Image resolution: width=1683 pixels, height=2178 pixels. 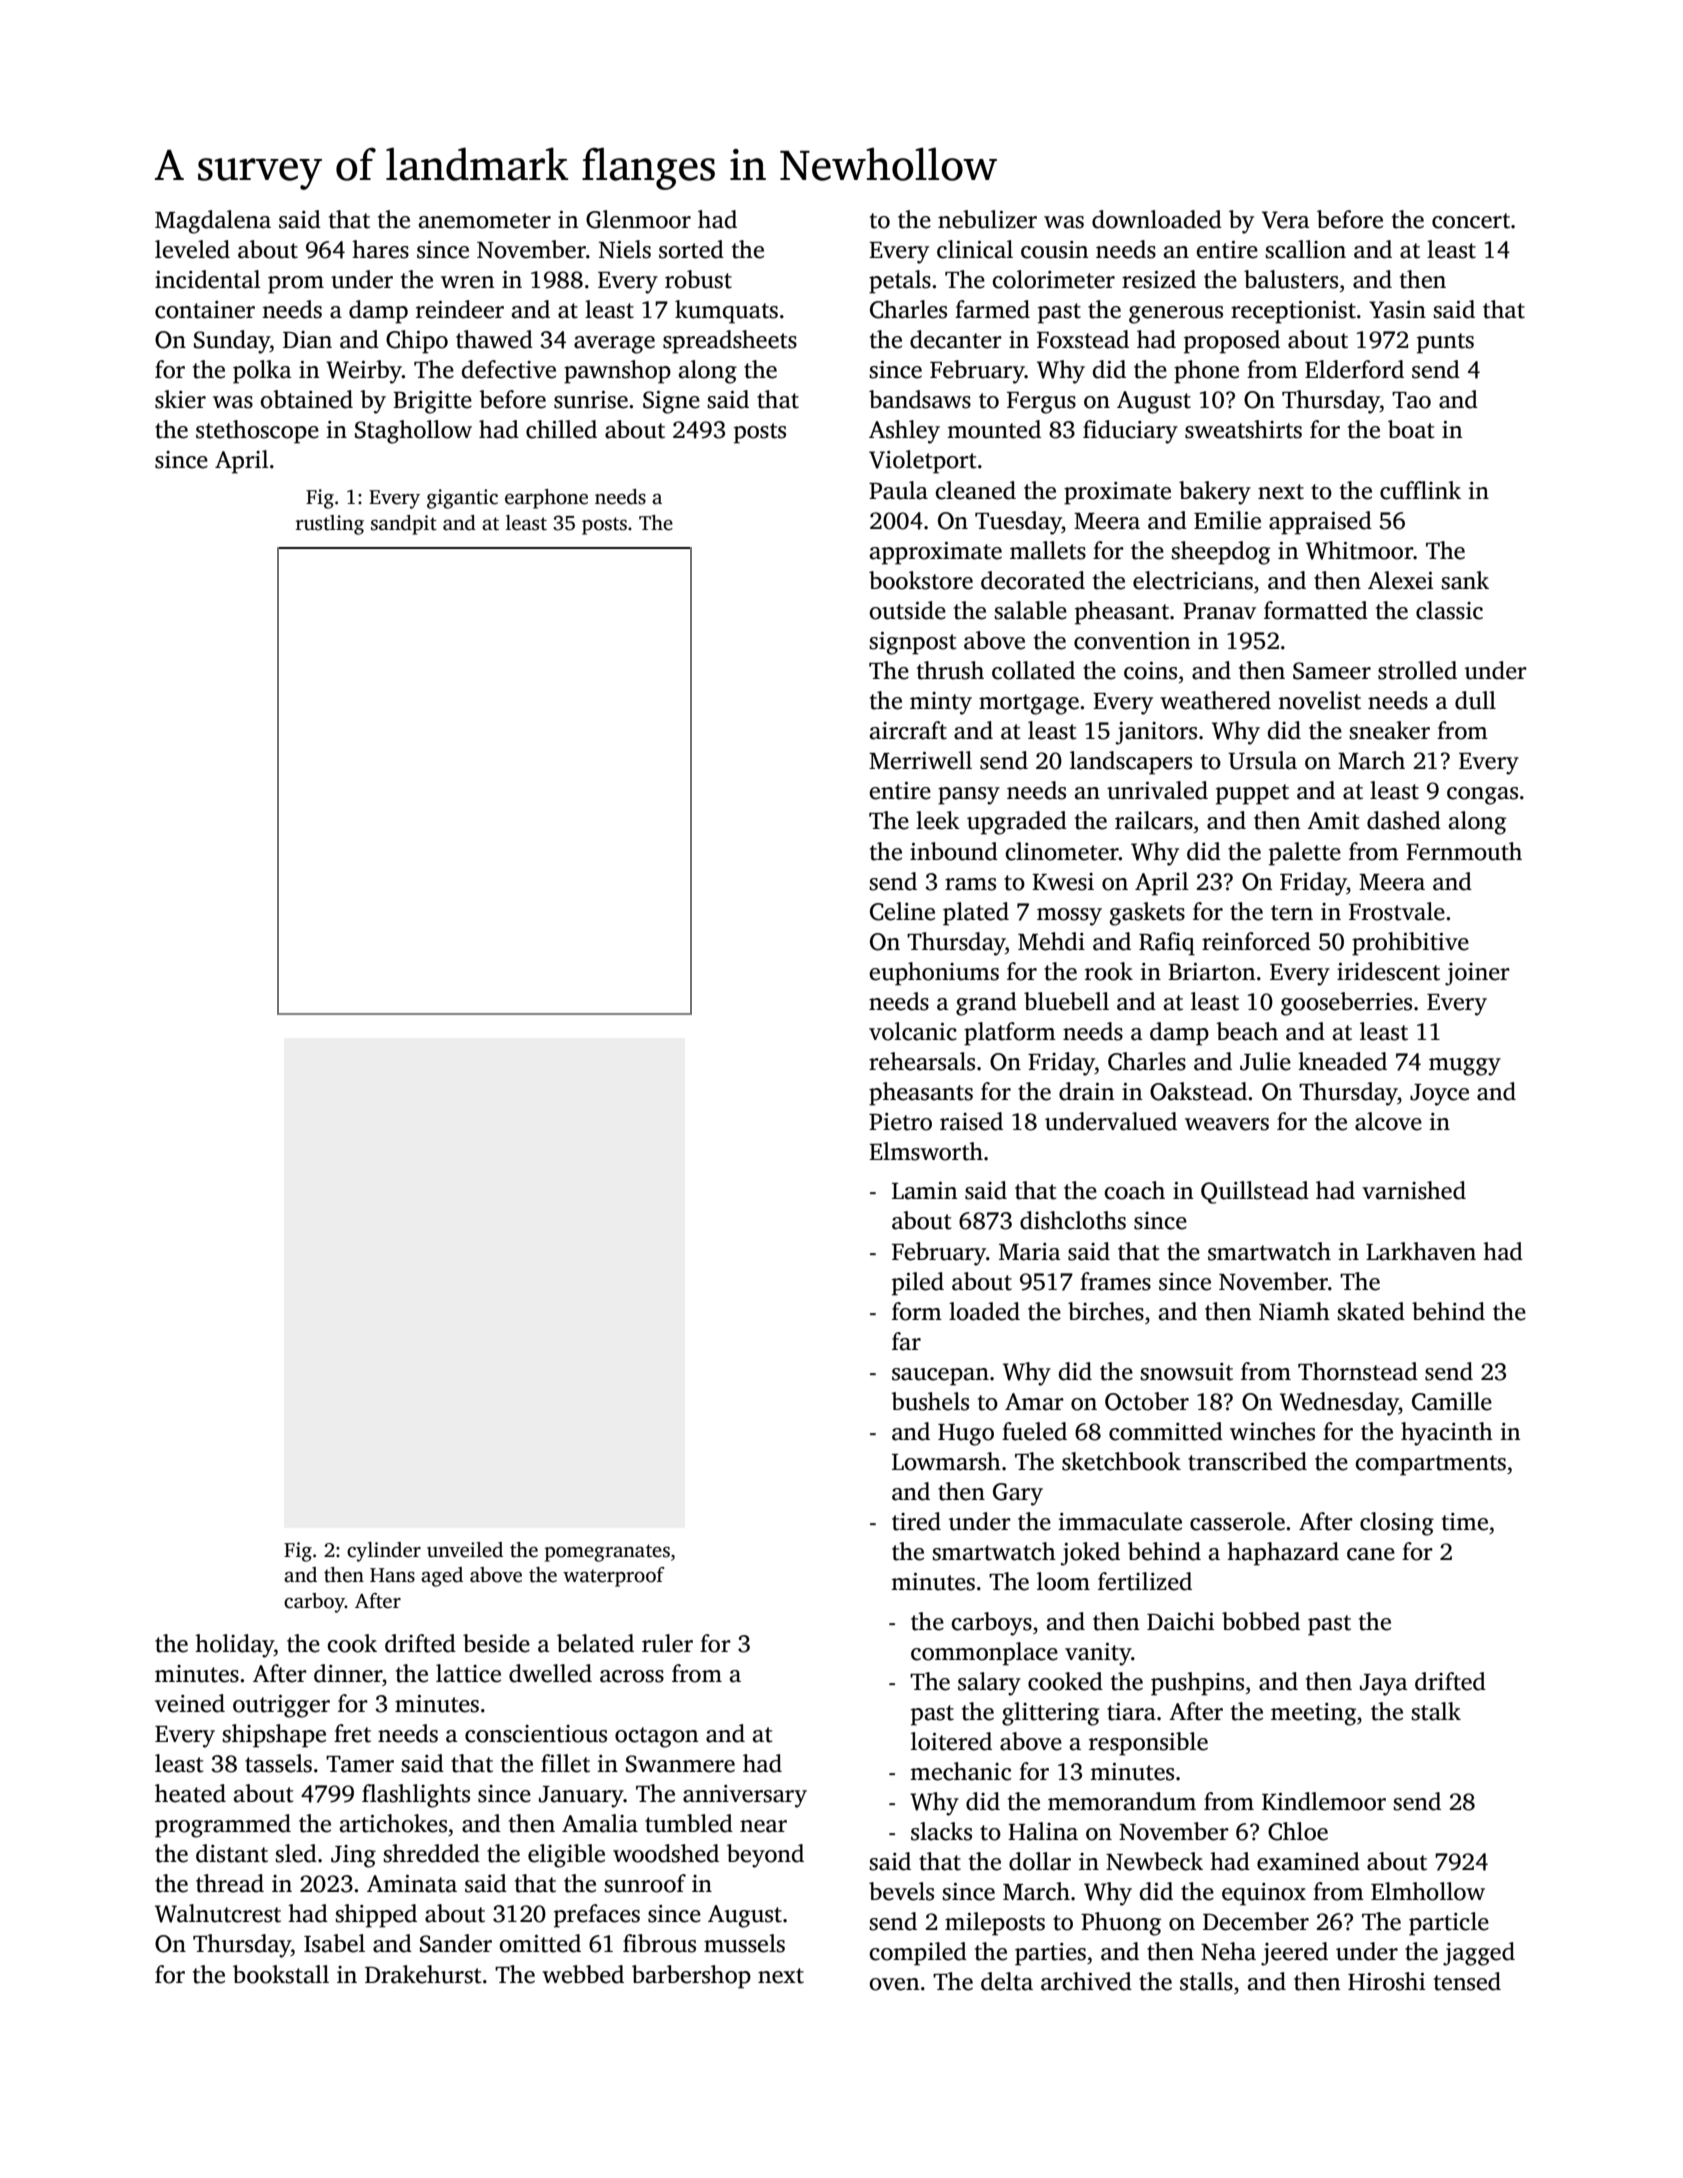 What do you see at coordinates (987, 219) in the screenshot?
I see `nebulizer` at bounding box center [987, 219].
